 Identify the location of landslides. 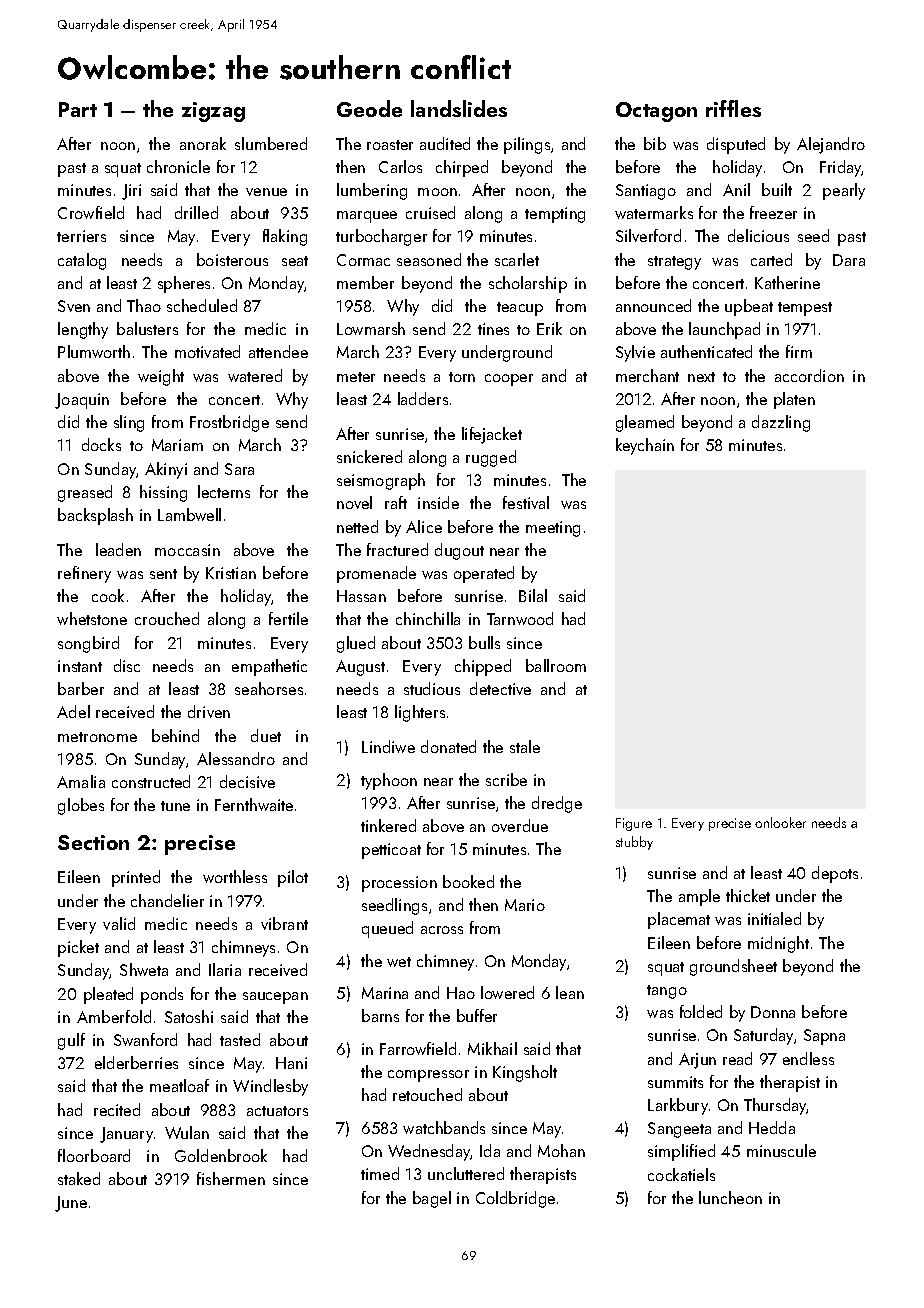
(459, 108).
